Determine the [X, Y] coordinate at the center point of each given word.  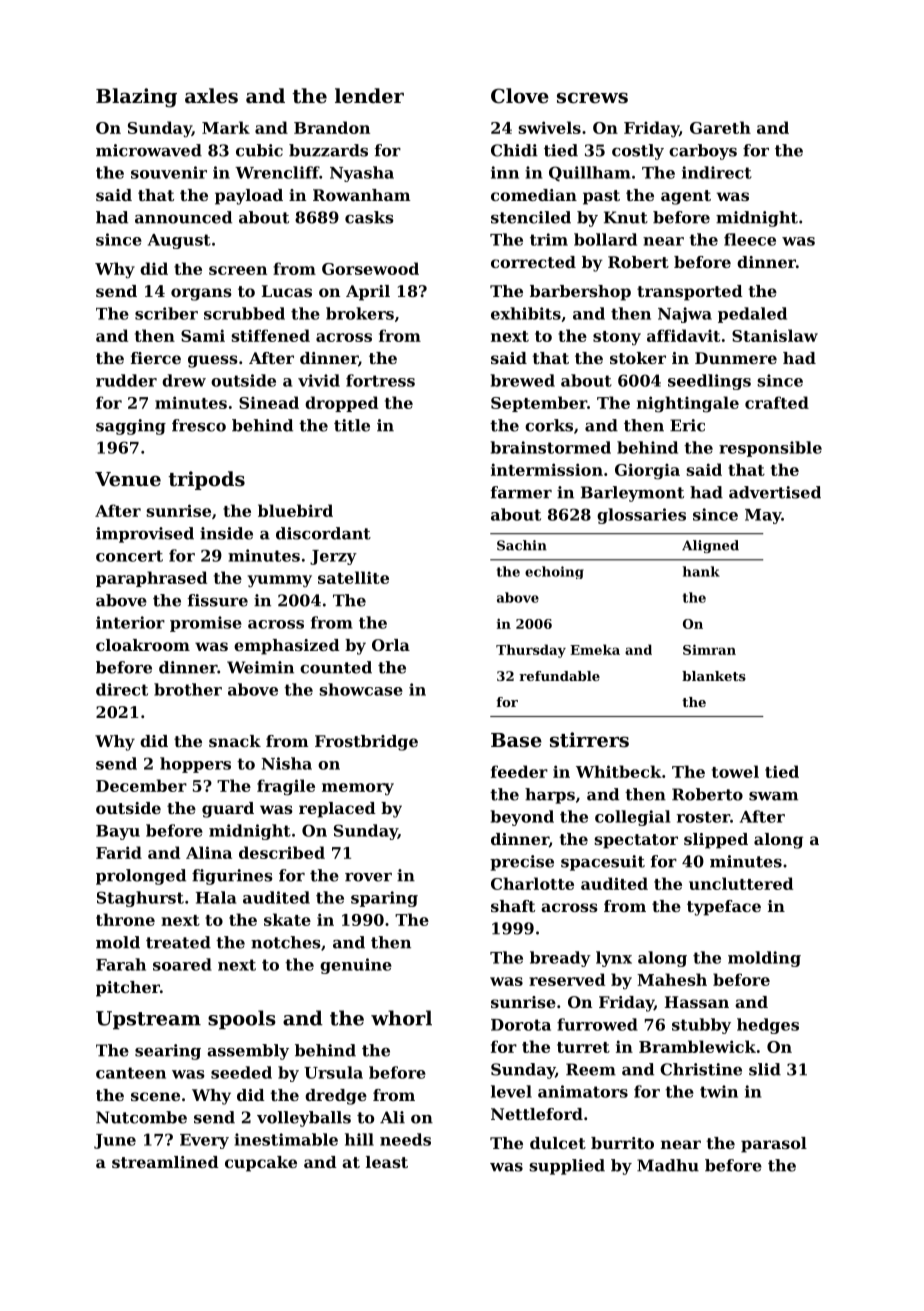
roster [703, 817]
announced [183, 217]
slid [765, 1069]
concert [129, 556]
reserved [567, 979]
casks [369, 217]
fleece [750, 239]
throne [125, 919]
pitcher [128, 989]
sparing [384, 899]
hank [701, 571]
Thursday [531, 651]
